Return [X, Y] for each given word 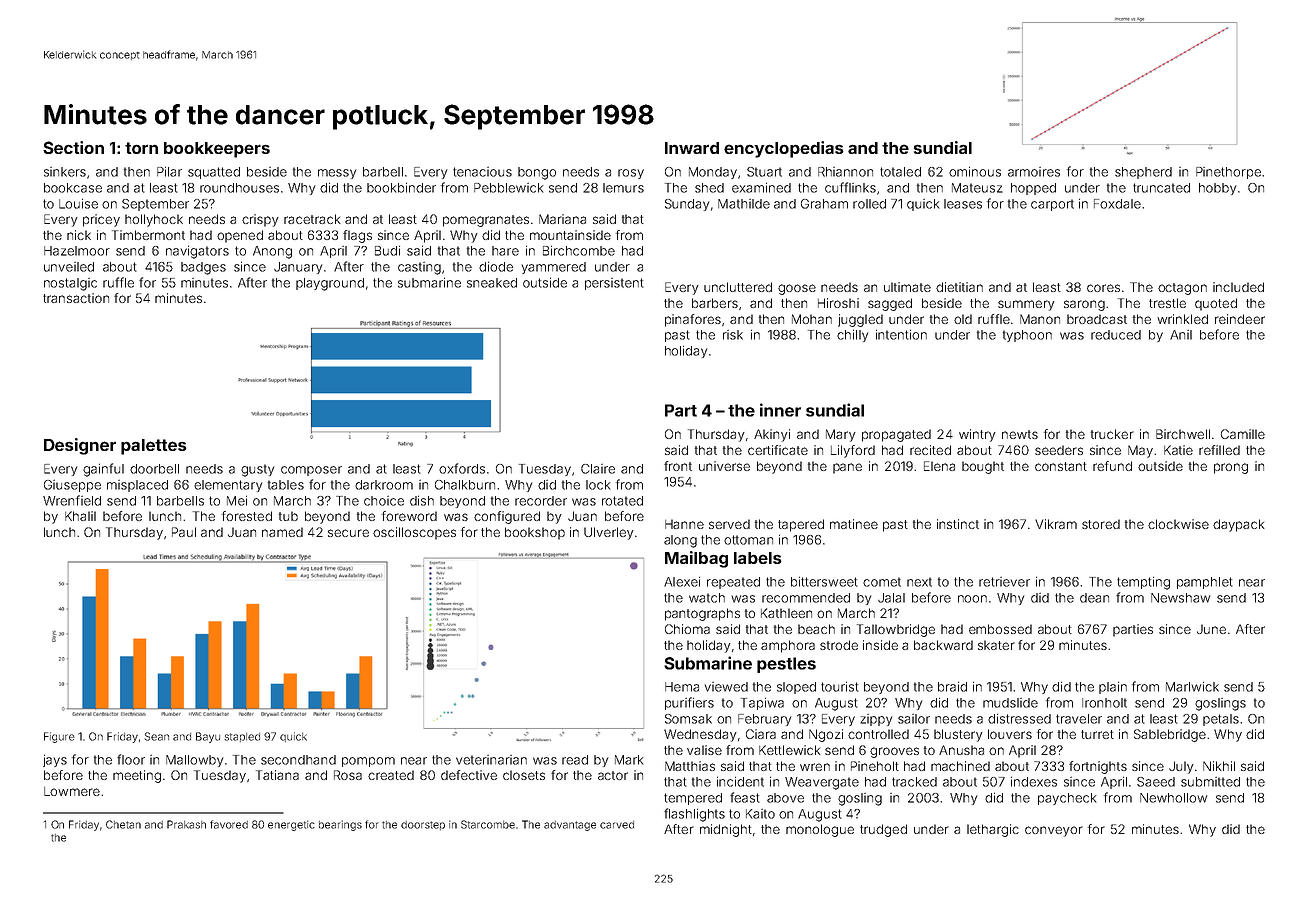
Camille [1243, 434]
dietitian [959, 287]
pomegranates [486, 221]
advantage [570, 826]
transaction [76, 298]
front [678, 466]
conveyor [1054, 831]
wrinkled [1182, 319]
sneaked [492, 283]
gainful [103, 470]
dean [1094, 598]
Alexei [682, 581]
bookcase [73, 188]
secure [348, 533]
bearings [340, 825]
